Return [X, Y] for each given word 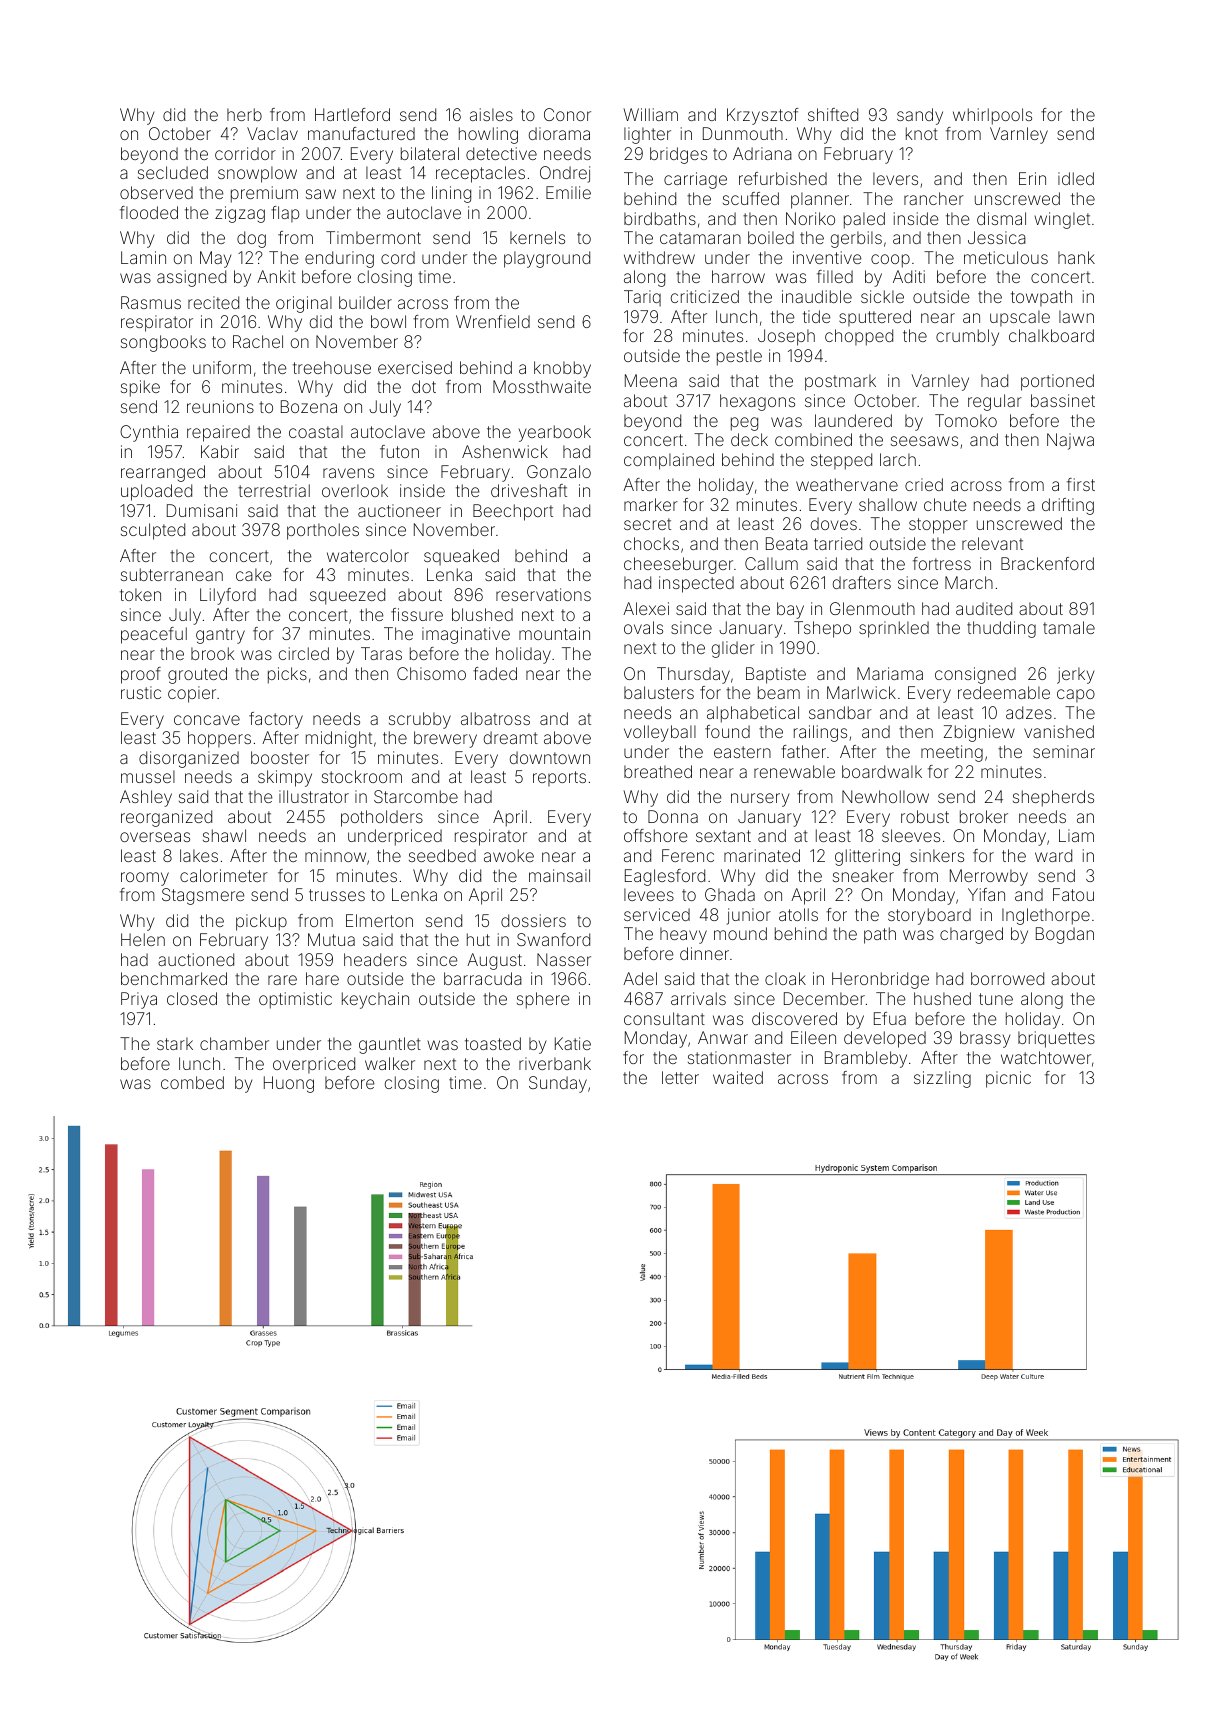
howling [488, 135]
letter [680, 1077]
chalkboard [1051, 335]
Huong [289, 1084]
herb [244, 114]
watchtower [1046, 1057]
